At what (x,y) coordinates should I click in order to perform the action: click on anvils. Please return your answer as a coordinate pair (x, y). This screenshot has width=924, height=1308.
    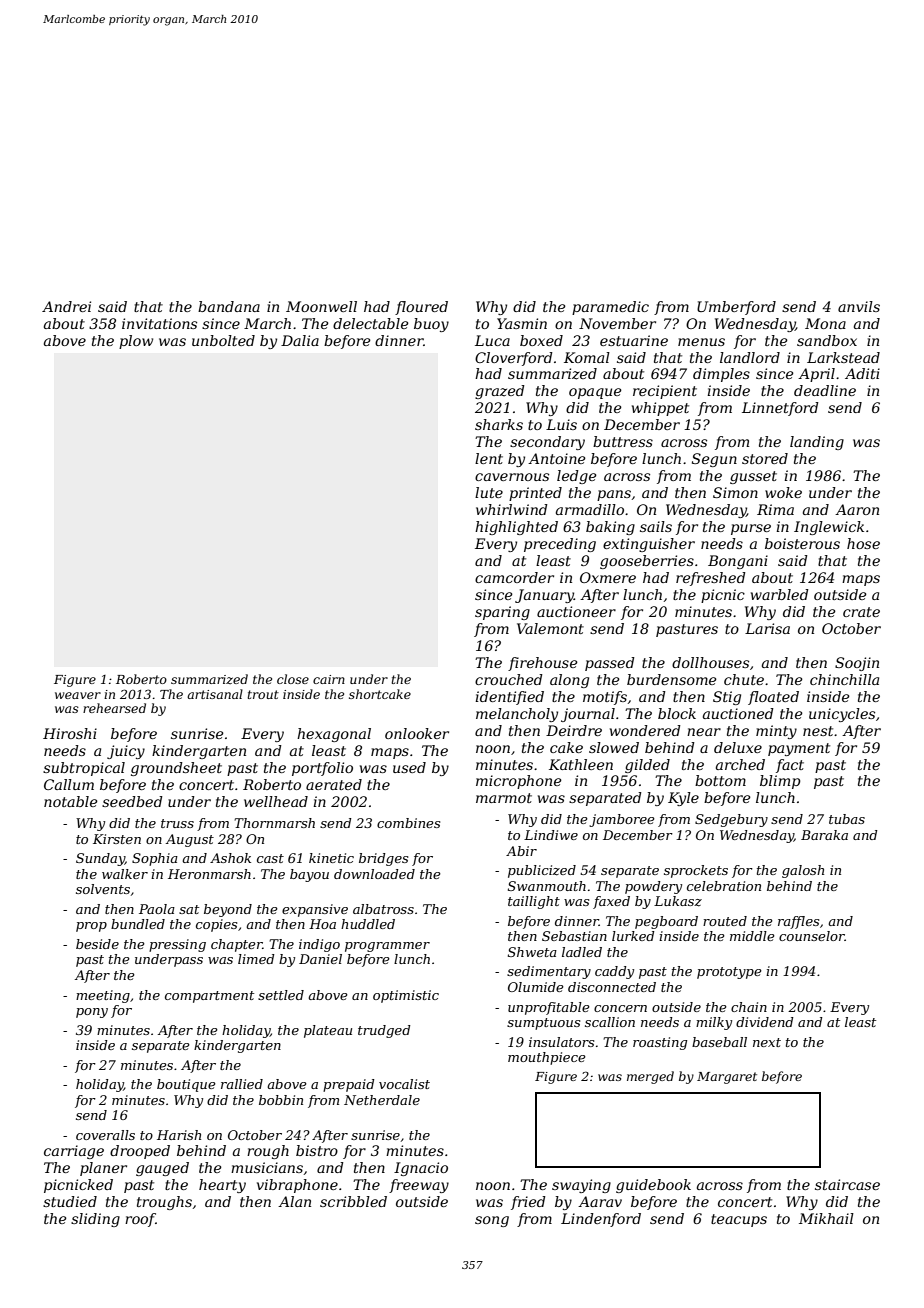
    Looking at the image, I should click on (859, 306).
